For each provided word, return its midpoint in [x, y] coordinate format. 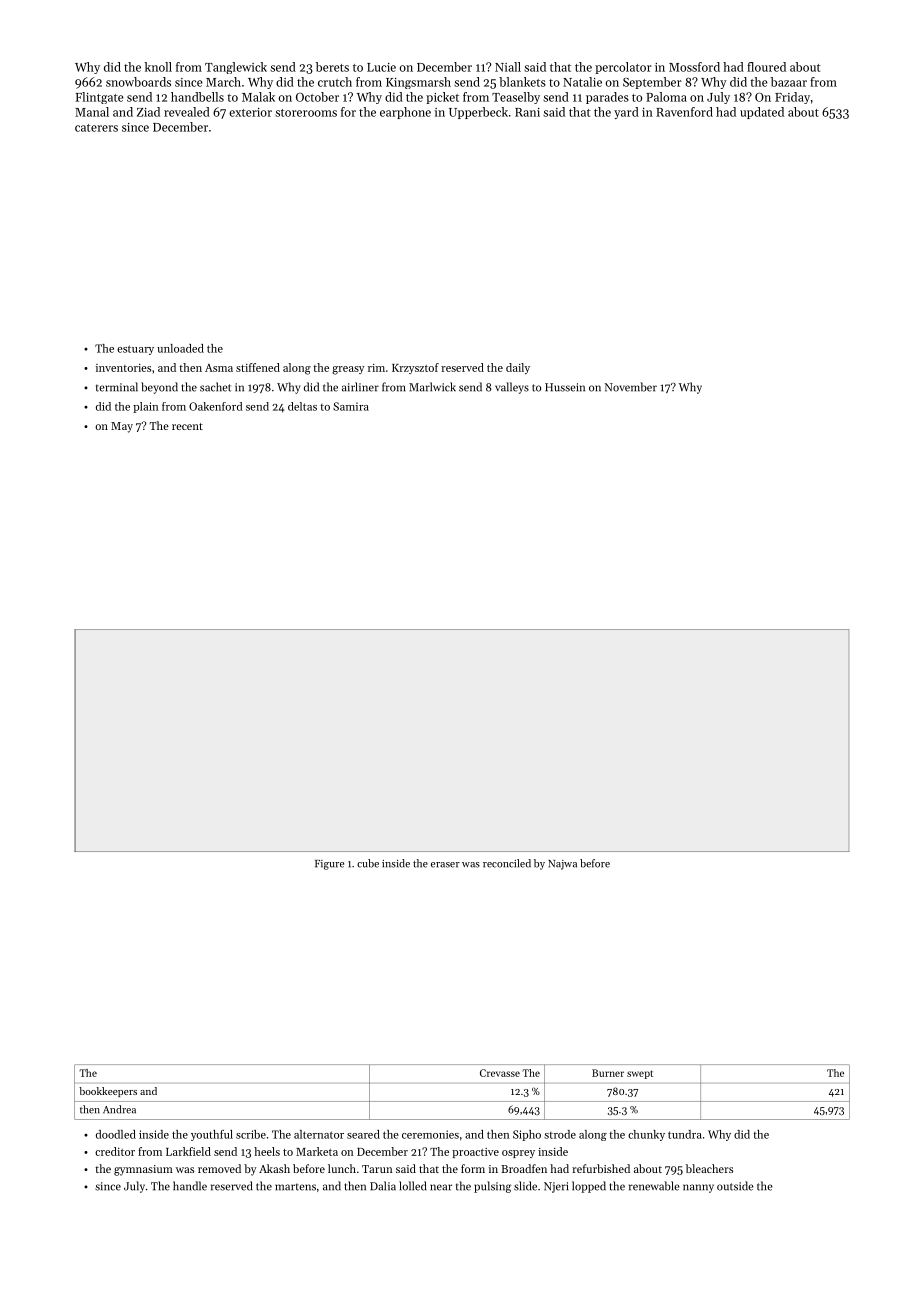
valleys [512, 388]
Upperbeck [478, 113]
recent [187, 426]
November [631, 387]
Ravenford [684, 112]
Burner [608, 1073]
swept [640, 1074]
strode [560, 1134]
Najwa [562, 865]
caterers [96, 128]
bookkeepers [108, 1092]
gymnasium [143, 1170]
